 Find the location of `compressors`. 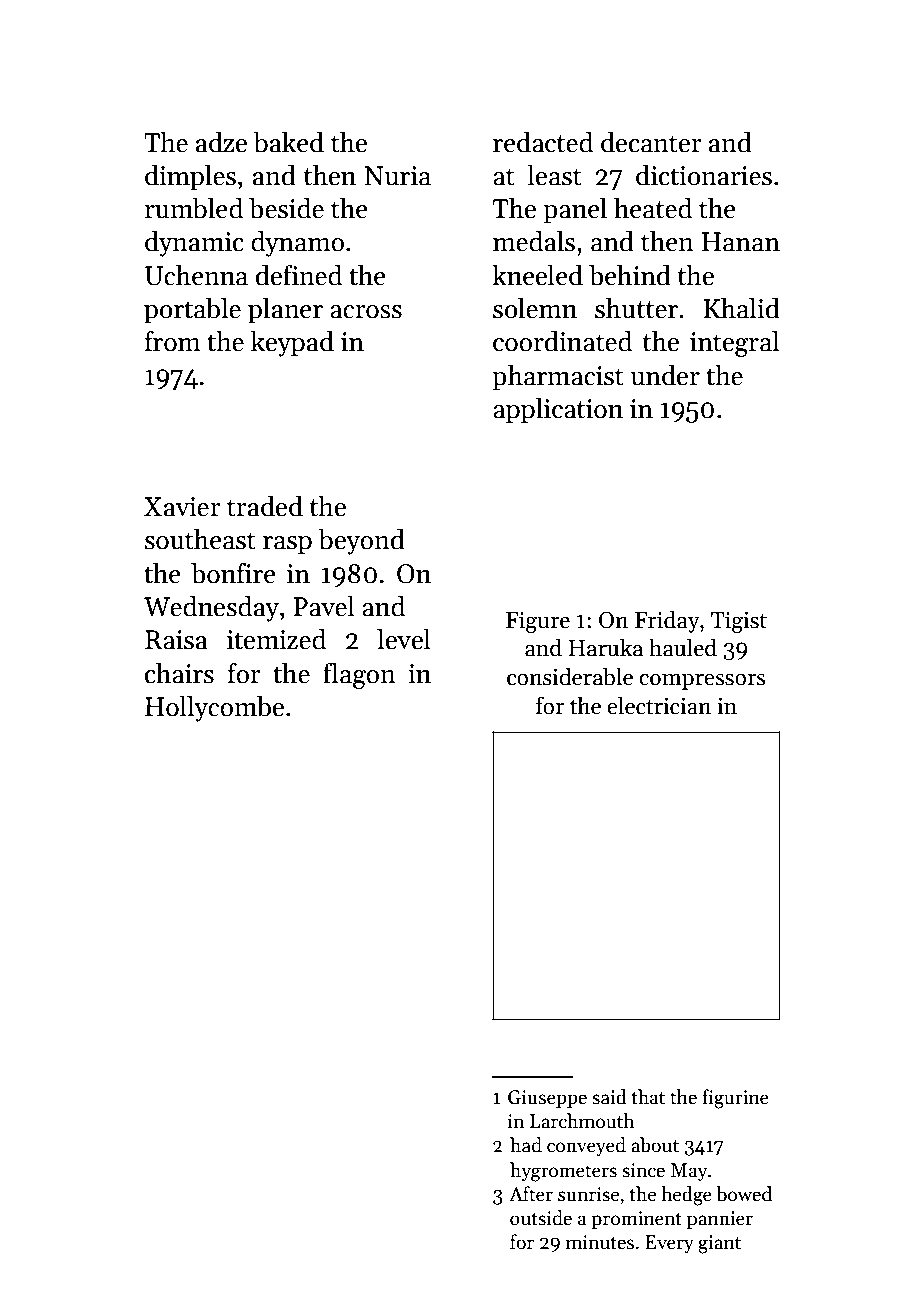

compressors is located at coordinates (702, 682).
